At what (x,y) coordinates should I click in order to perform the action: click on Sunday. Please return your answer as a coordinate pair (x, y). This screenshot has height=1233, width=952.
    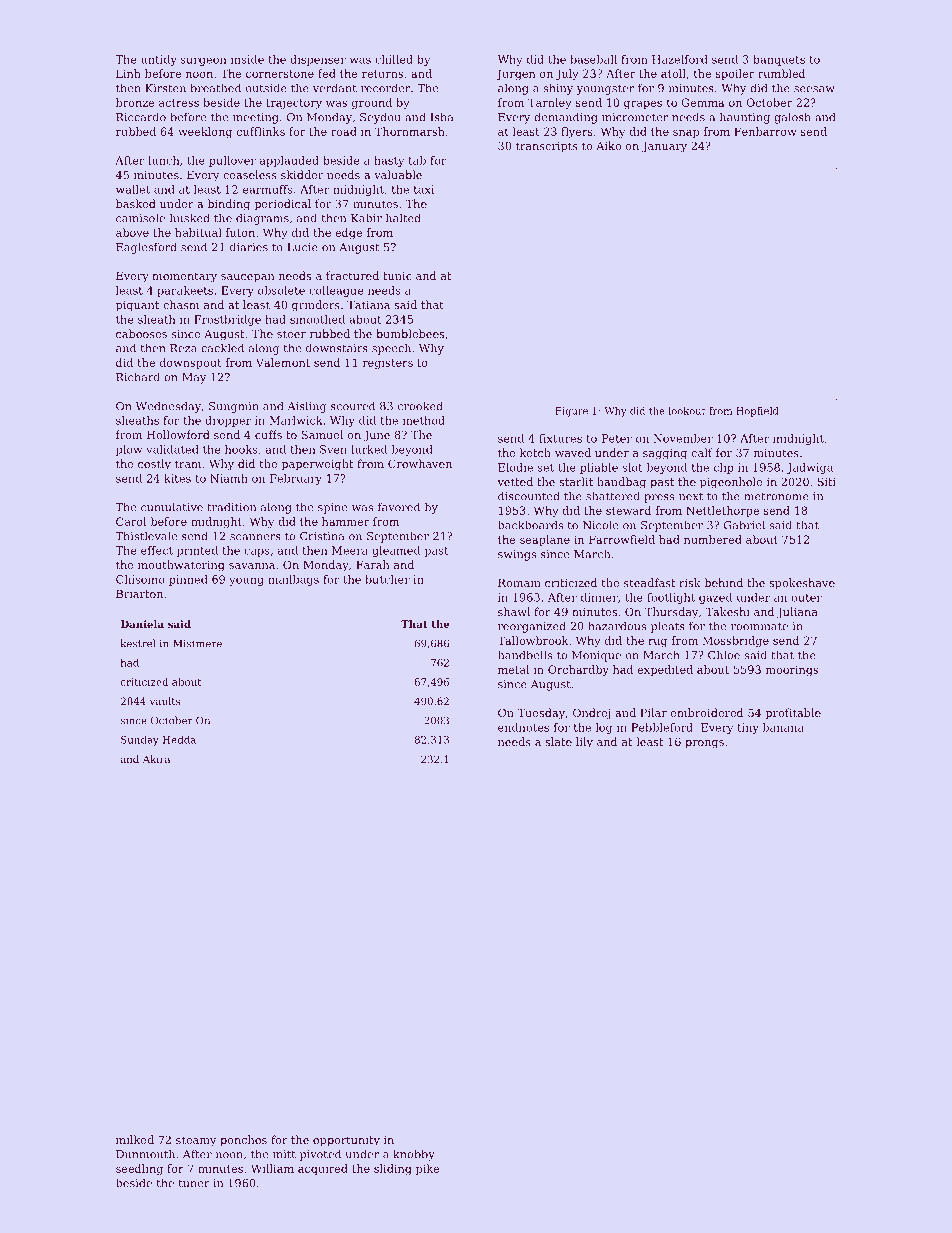
    Looking at the image, I should click on (140, 741).
